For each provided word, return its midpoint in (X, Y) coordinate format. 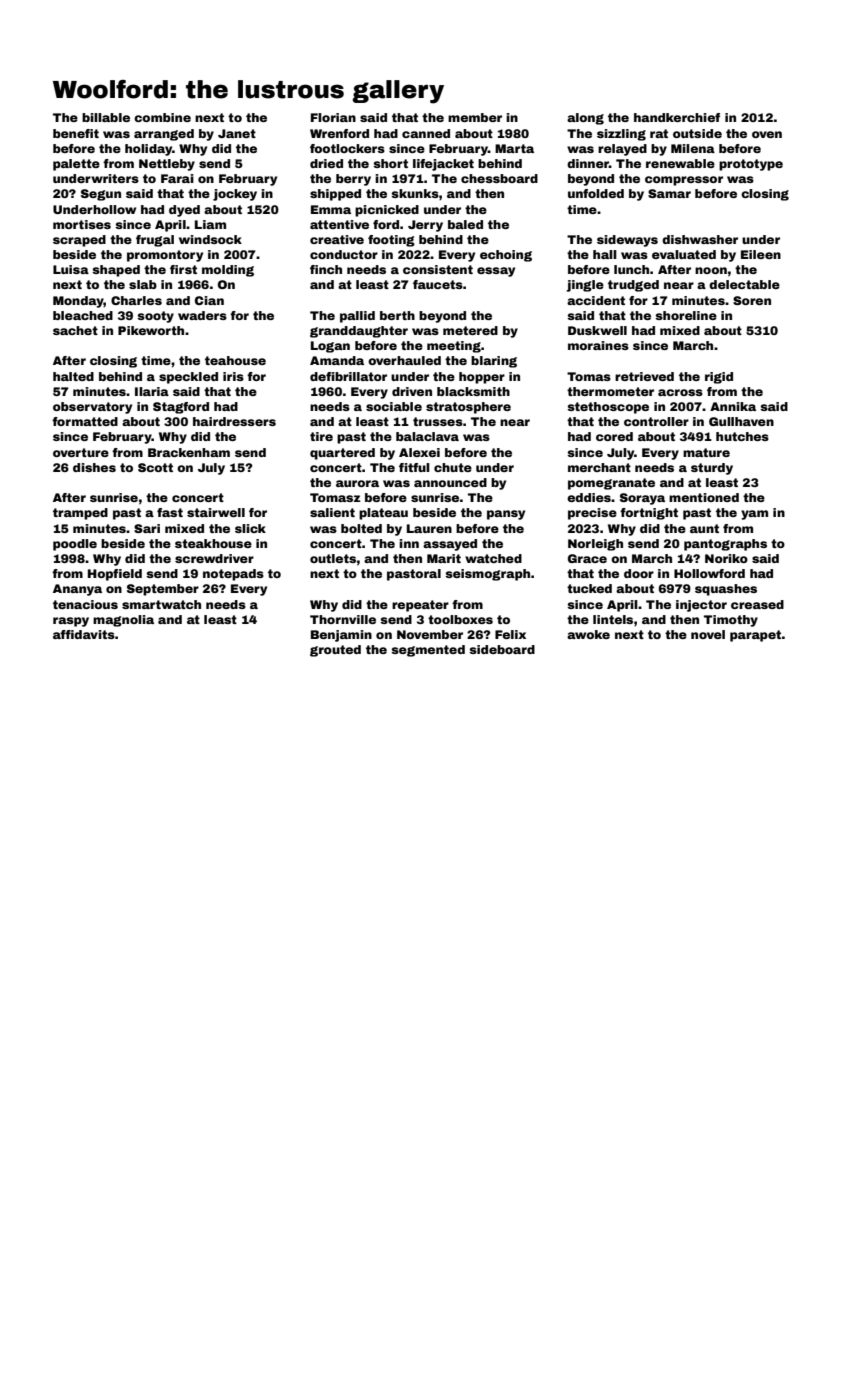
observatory (92, 408)
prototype (751, 165)
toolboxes (460, 619)
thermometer (610, 391)
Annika (733, 406)
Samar (669, 193)
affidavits (84, 634)
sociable (394, 406)
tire (321, 436)
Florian (333, 117)
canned (426, 133)
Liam (210, 224)
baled (465, 224)
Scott (155, 467)
